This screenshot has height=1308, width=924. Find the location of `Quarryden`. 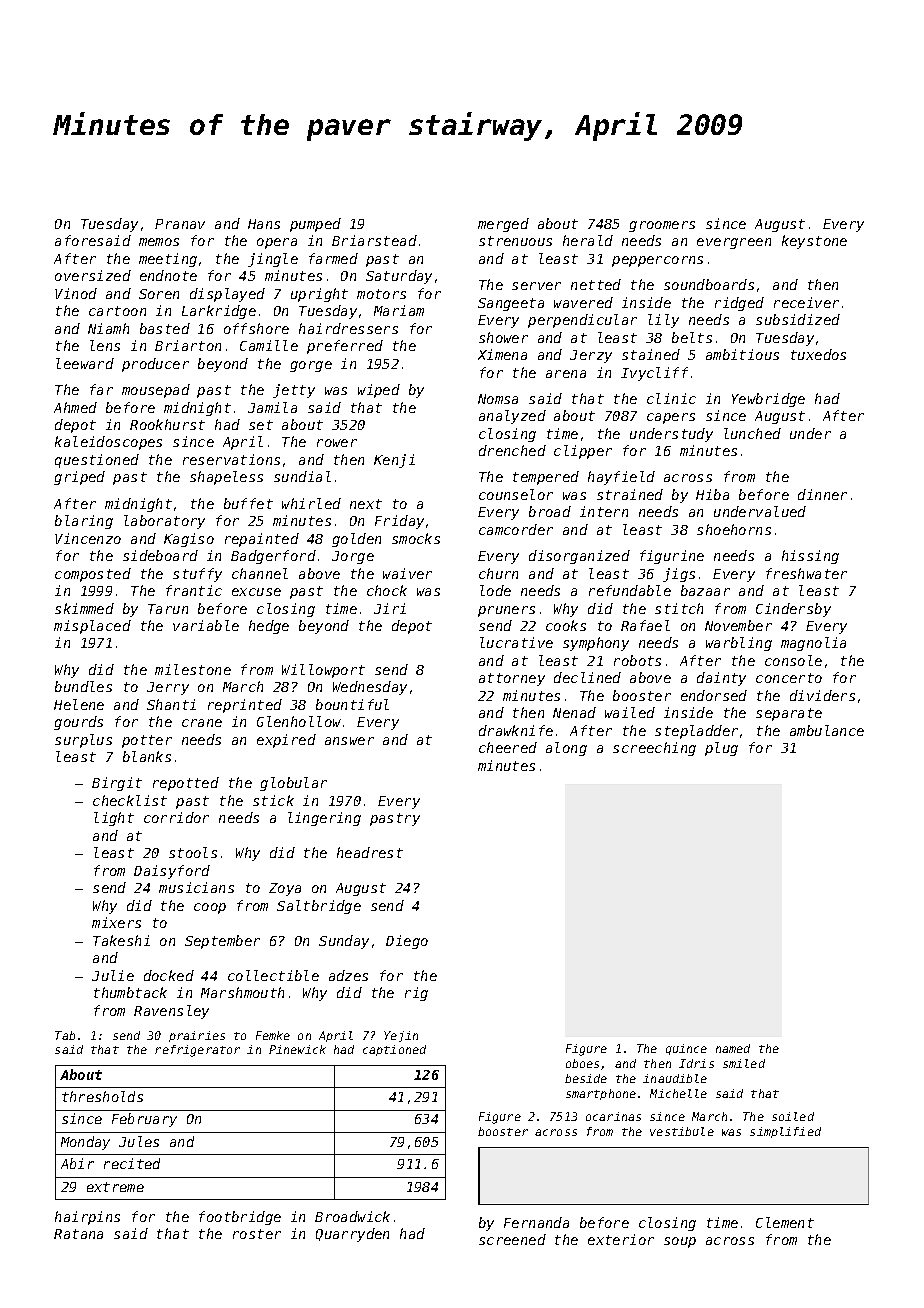

Quarryden is located at coordinates (352, 1235).
